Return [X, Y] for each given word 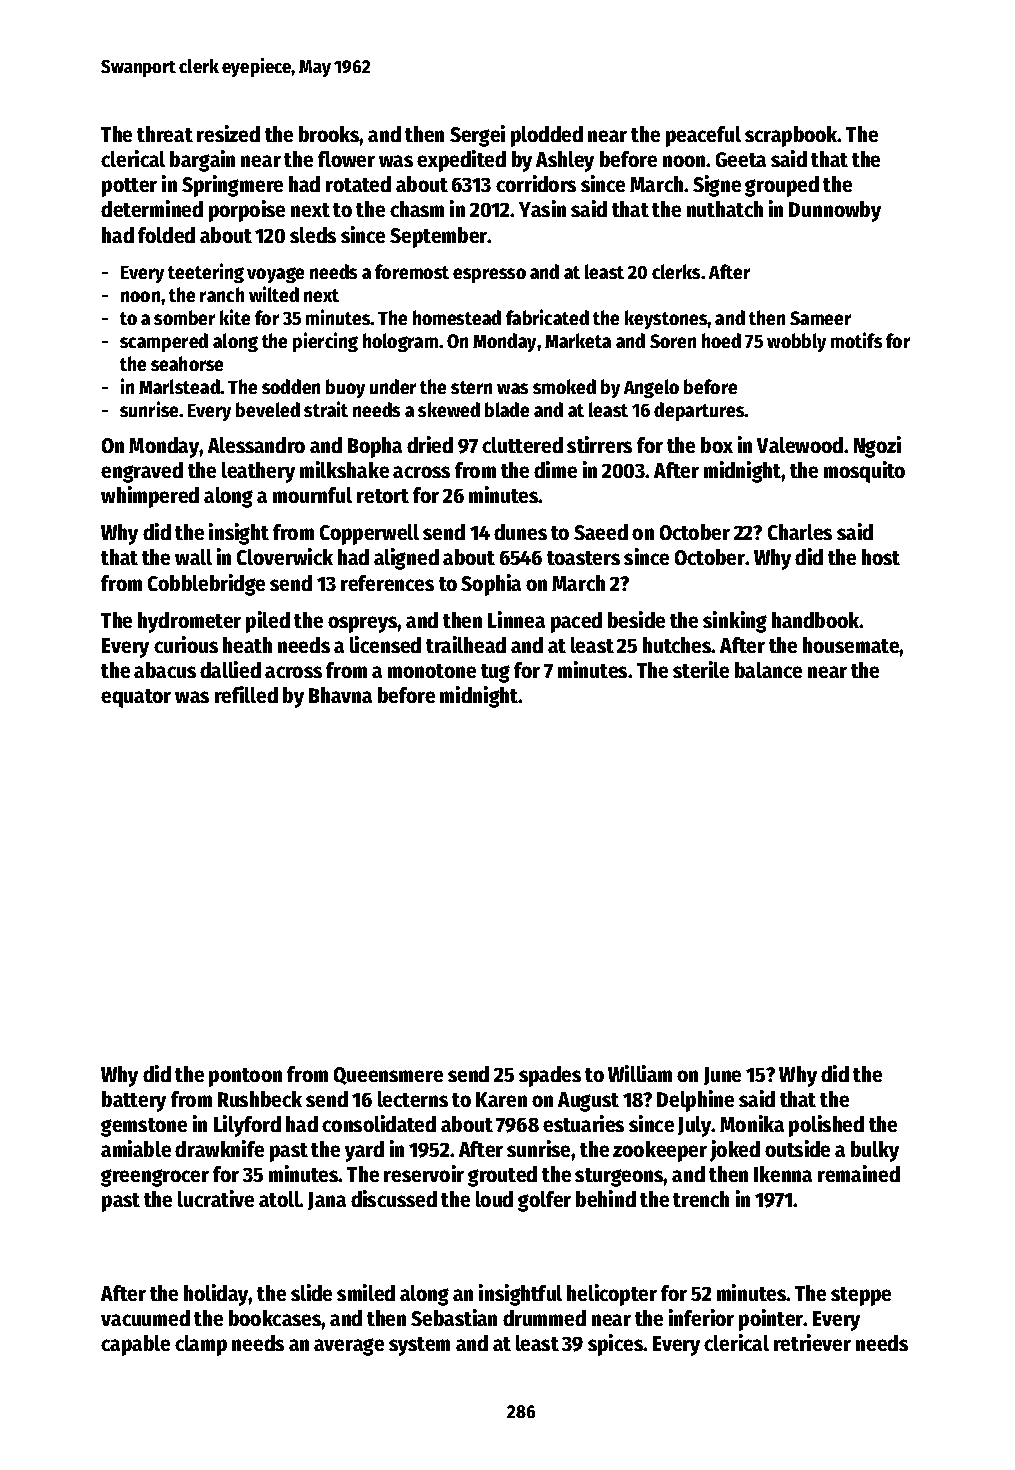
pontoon [245, 1077]
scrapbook [791, 136]
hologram [400, 342]
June [722, 1076]
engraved [142, 472]
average [349, 1347]
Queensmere [388, 1076]
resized [228, 133]
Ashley [565, 161]
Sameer [820, 318]
